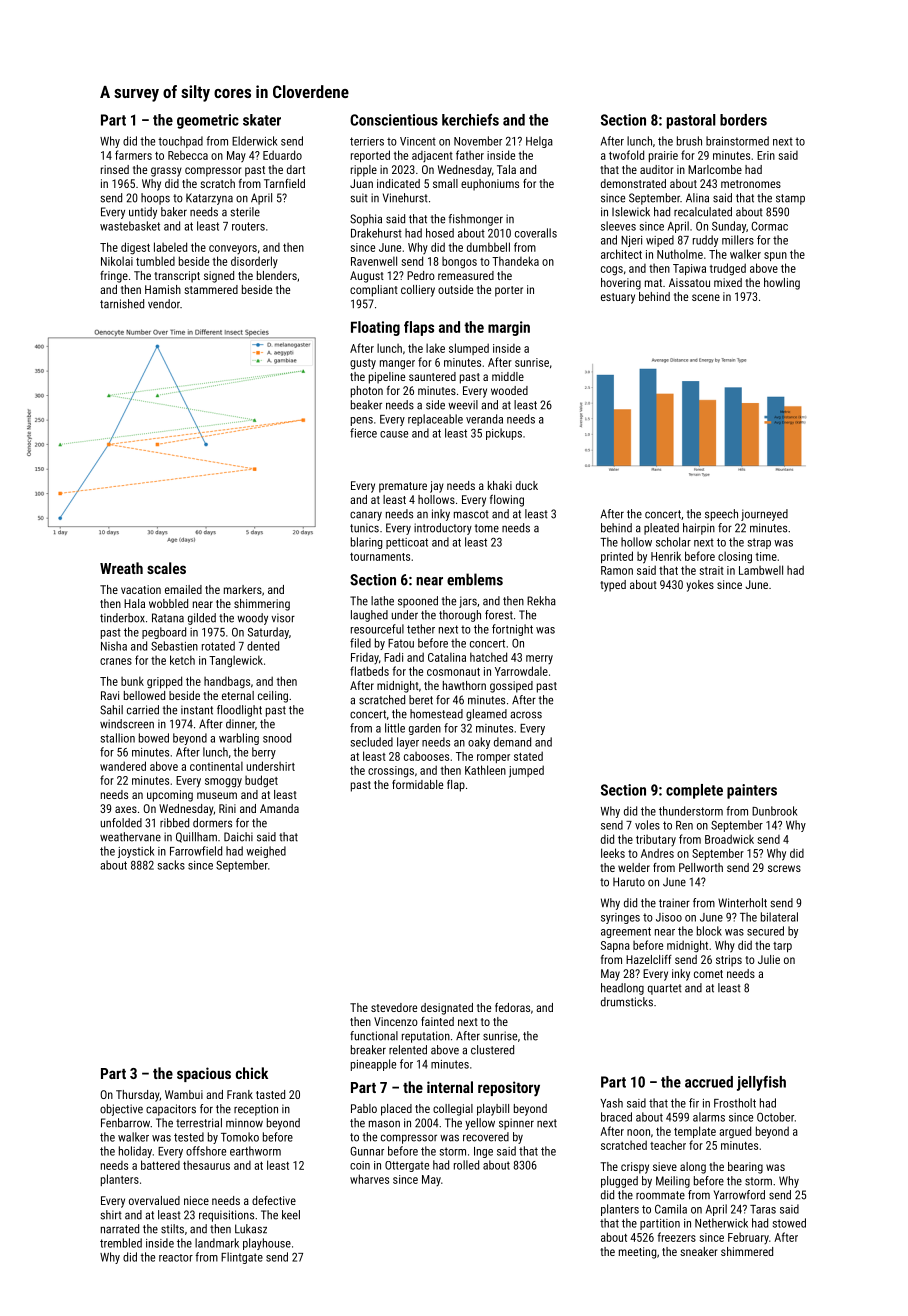  Describe the element at coordinates (504, 434) in the document. I see `pickups` at that location.
